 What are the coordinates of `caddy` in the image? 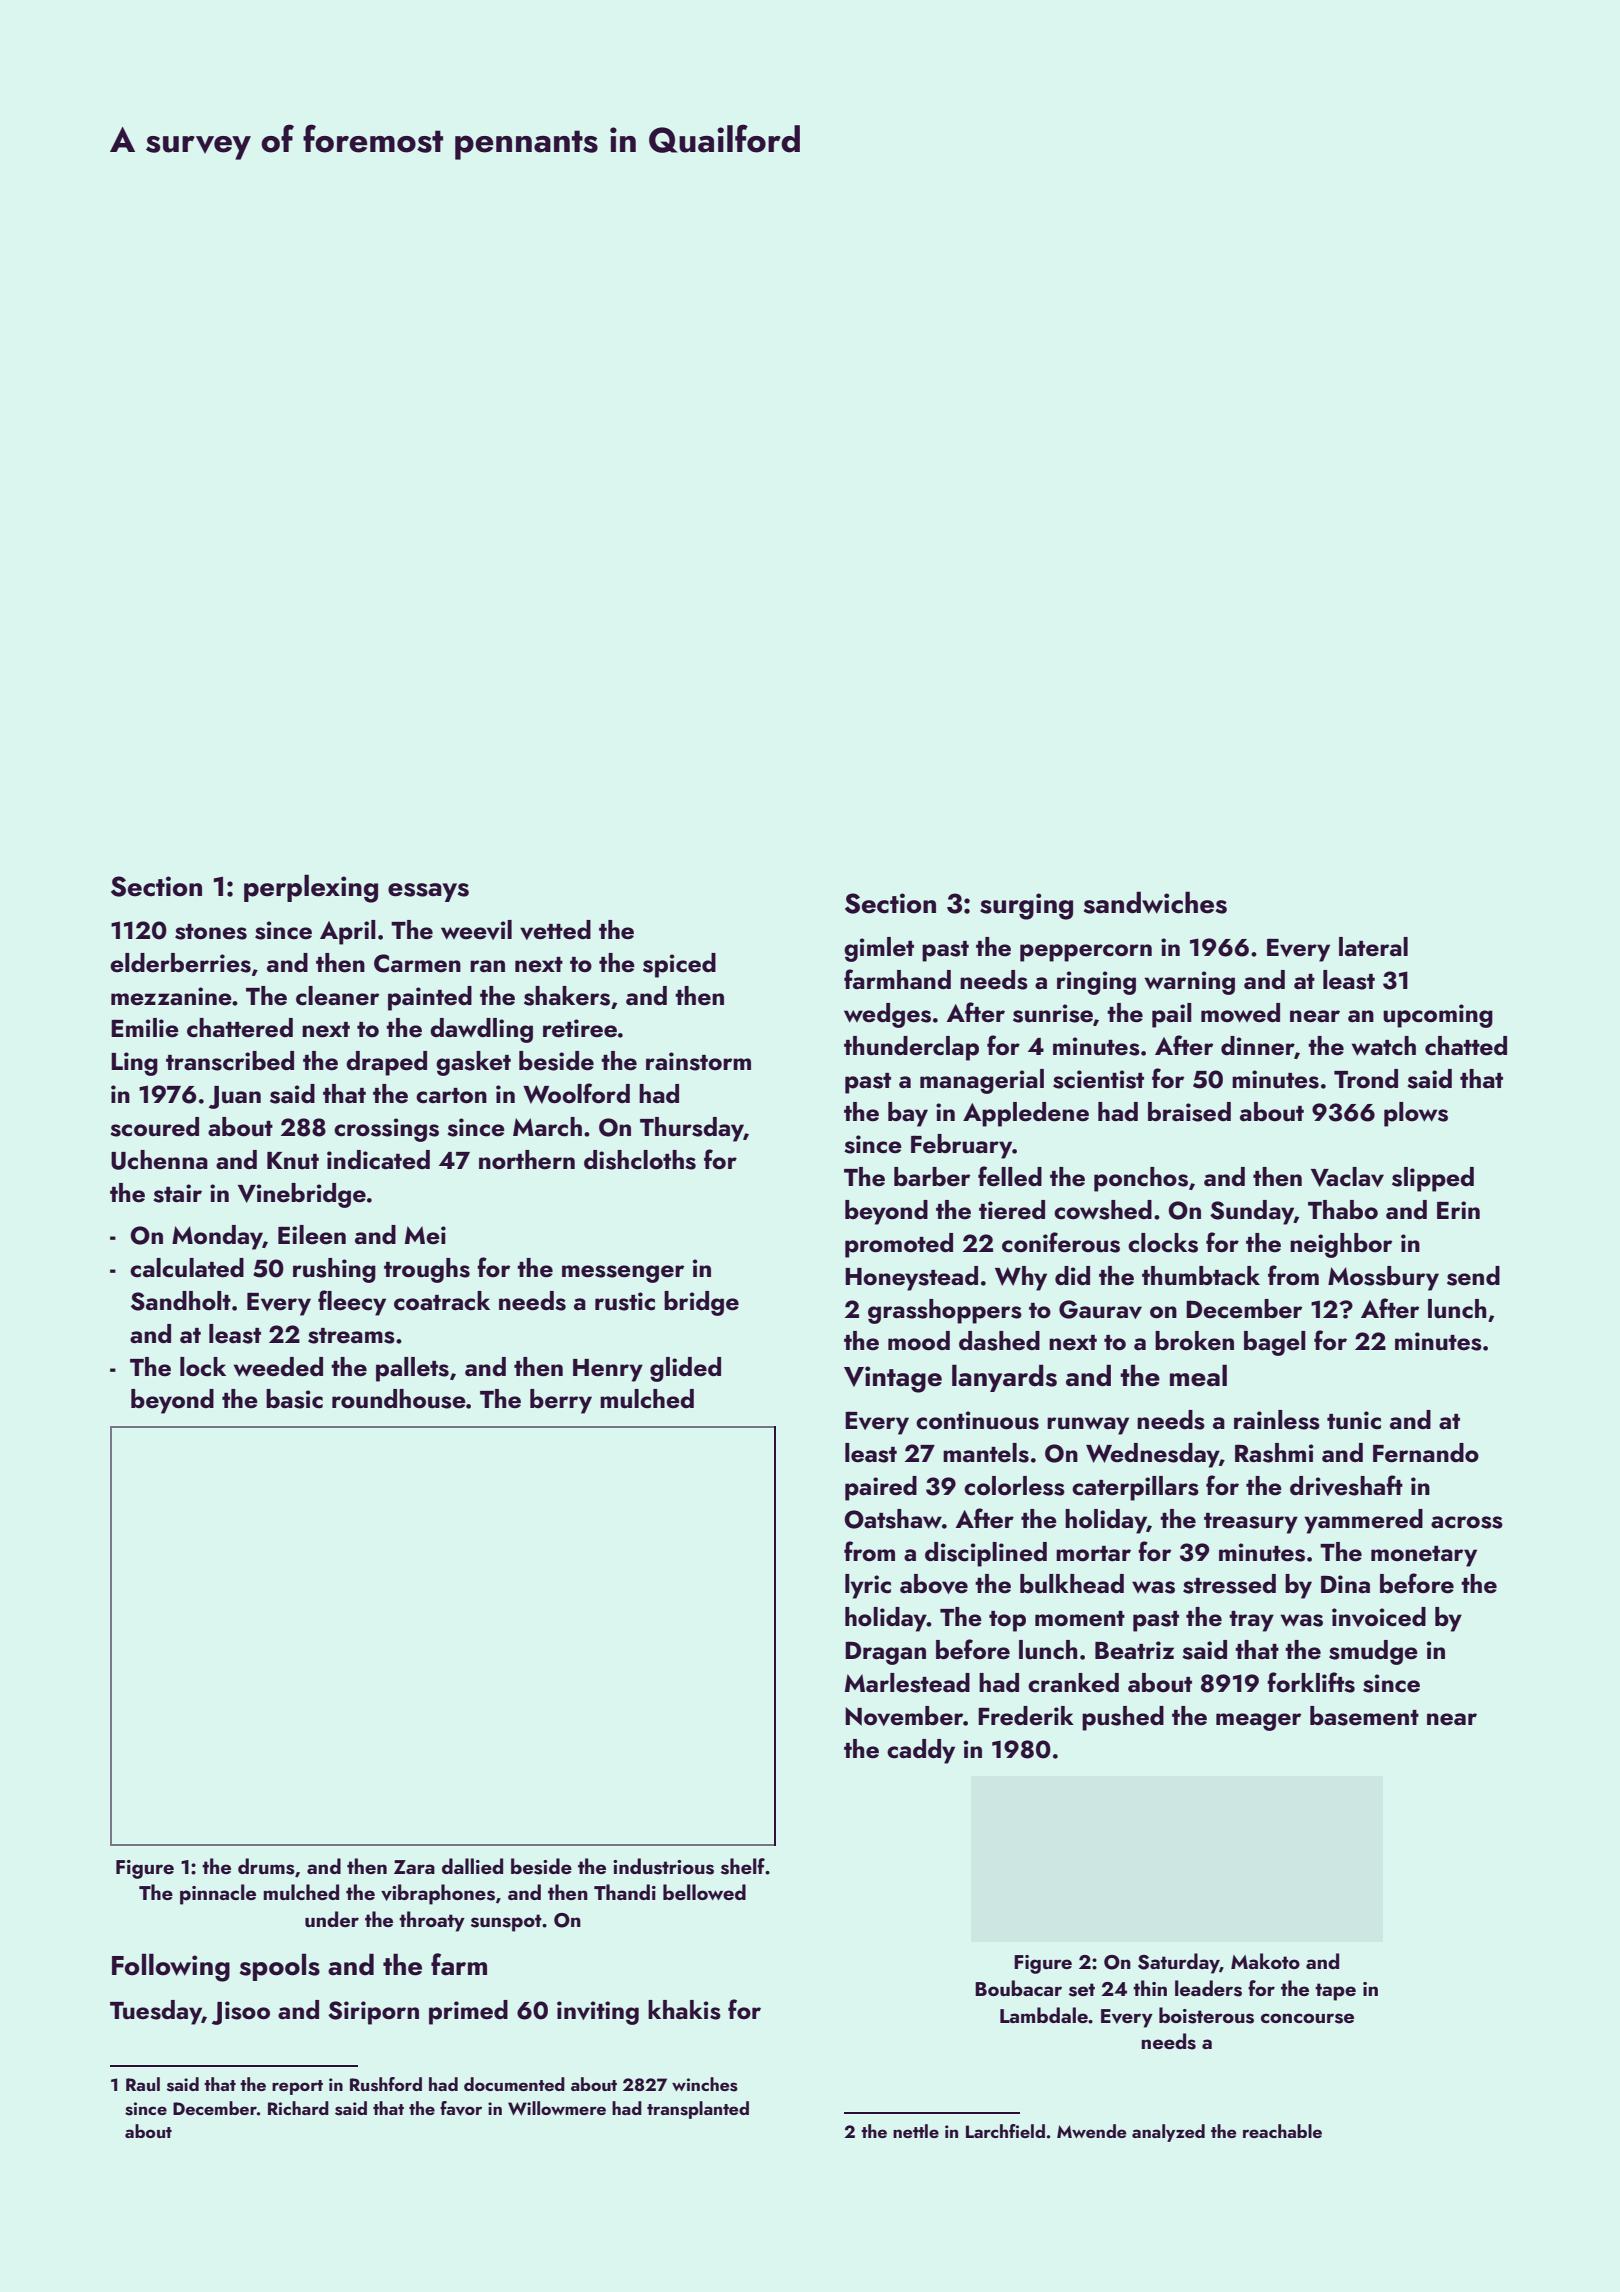 It's located at (921, 1751).
